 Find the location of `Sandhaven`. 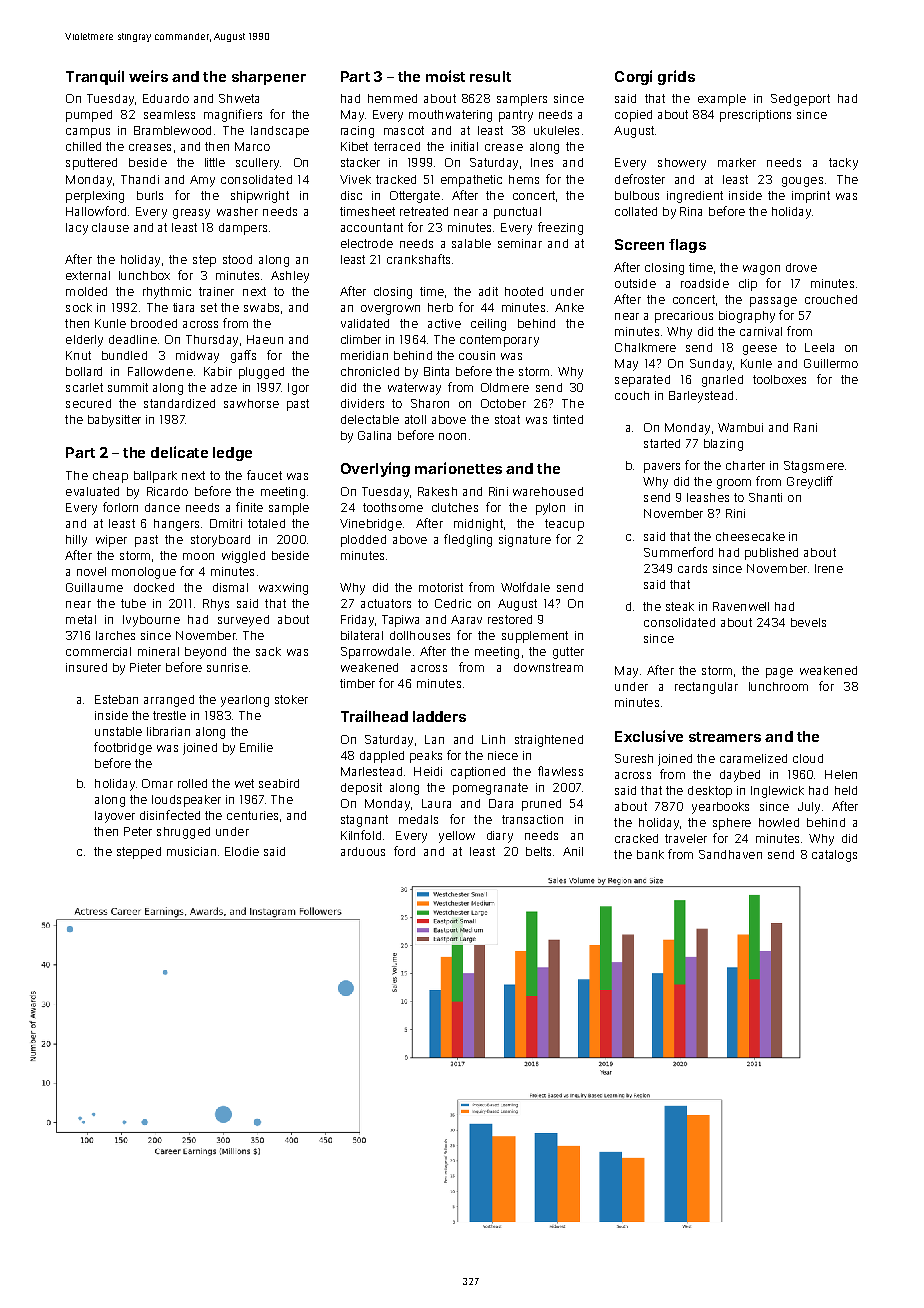

Sandhaven is located at coordinates (730, 854).
